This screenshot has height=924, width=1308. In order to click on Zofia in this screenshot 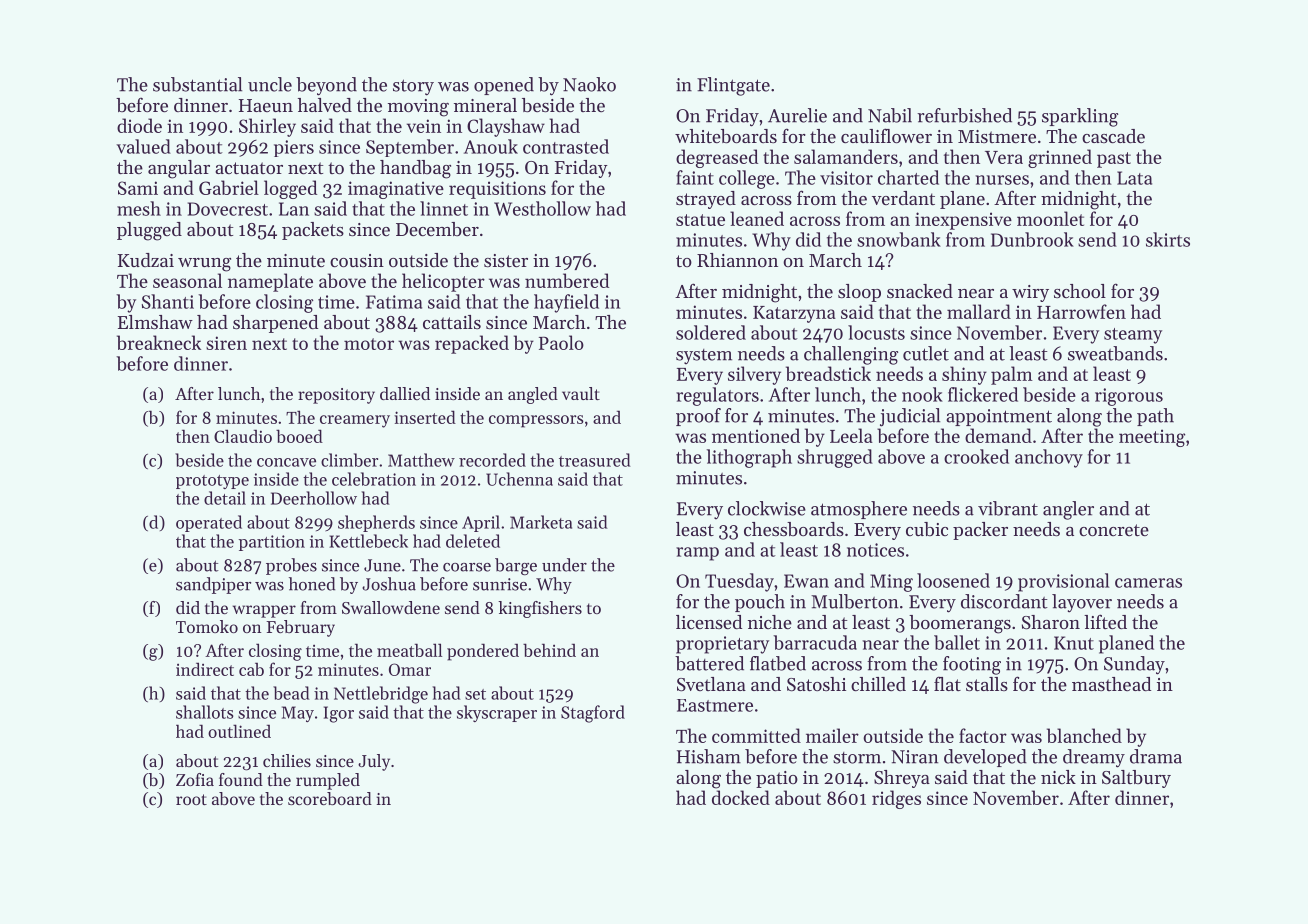, I will do `click(195, 779)`.
